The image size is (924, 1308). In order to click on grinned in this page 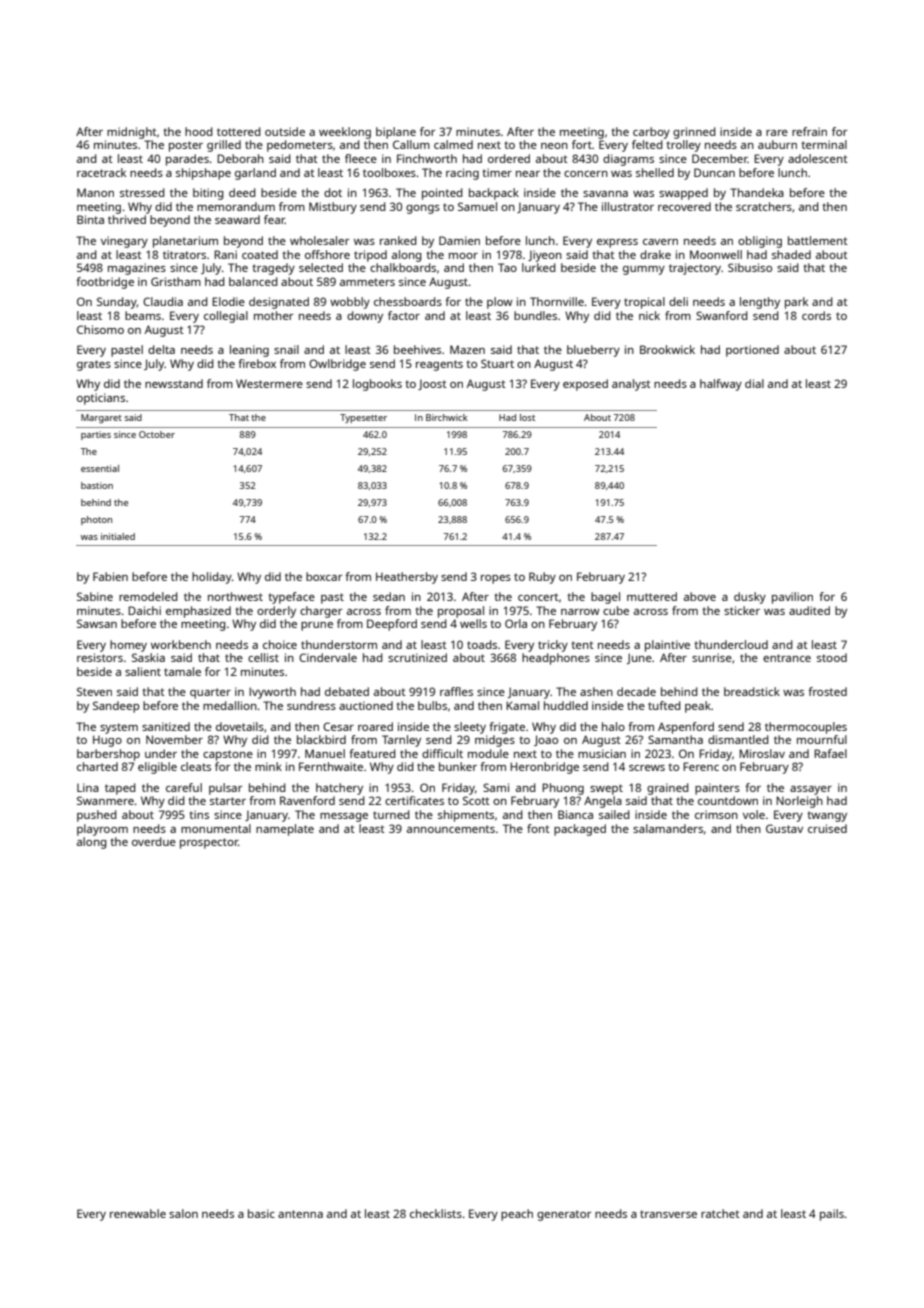, I will do `click(694, 133)`.
